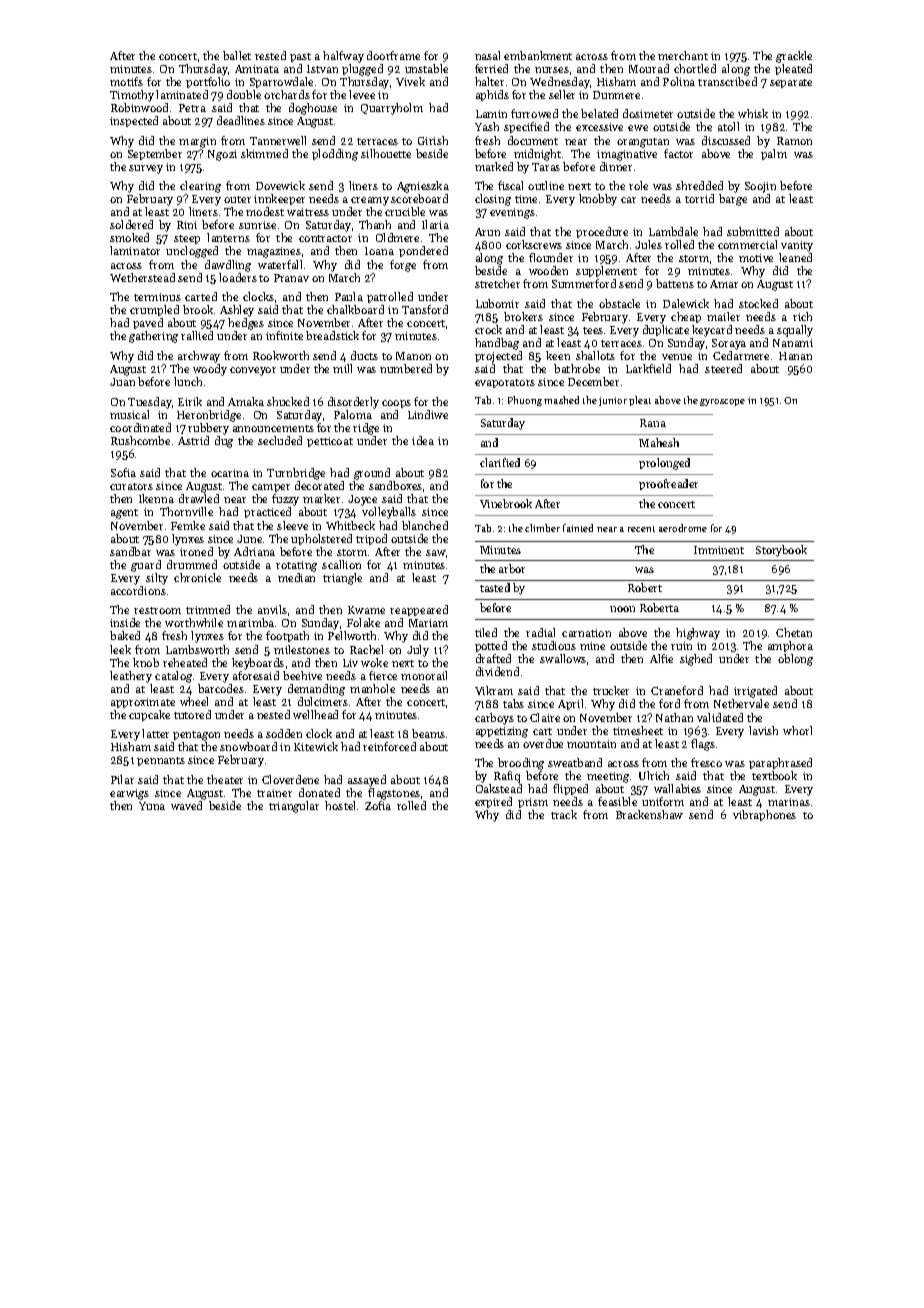  I want to click on gyroscope, so click(722, 402).
